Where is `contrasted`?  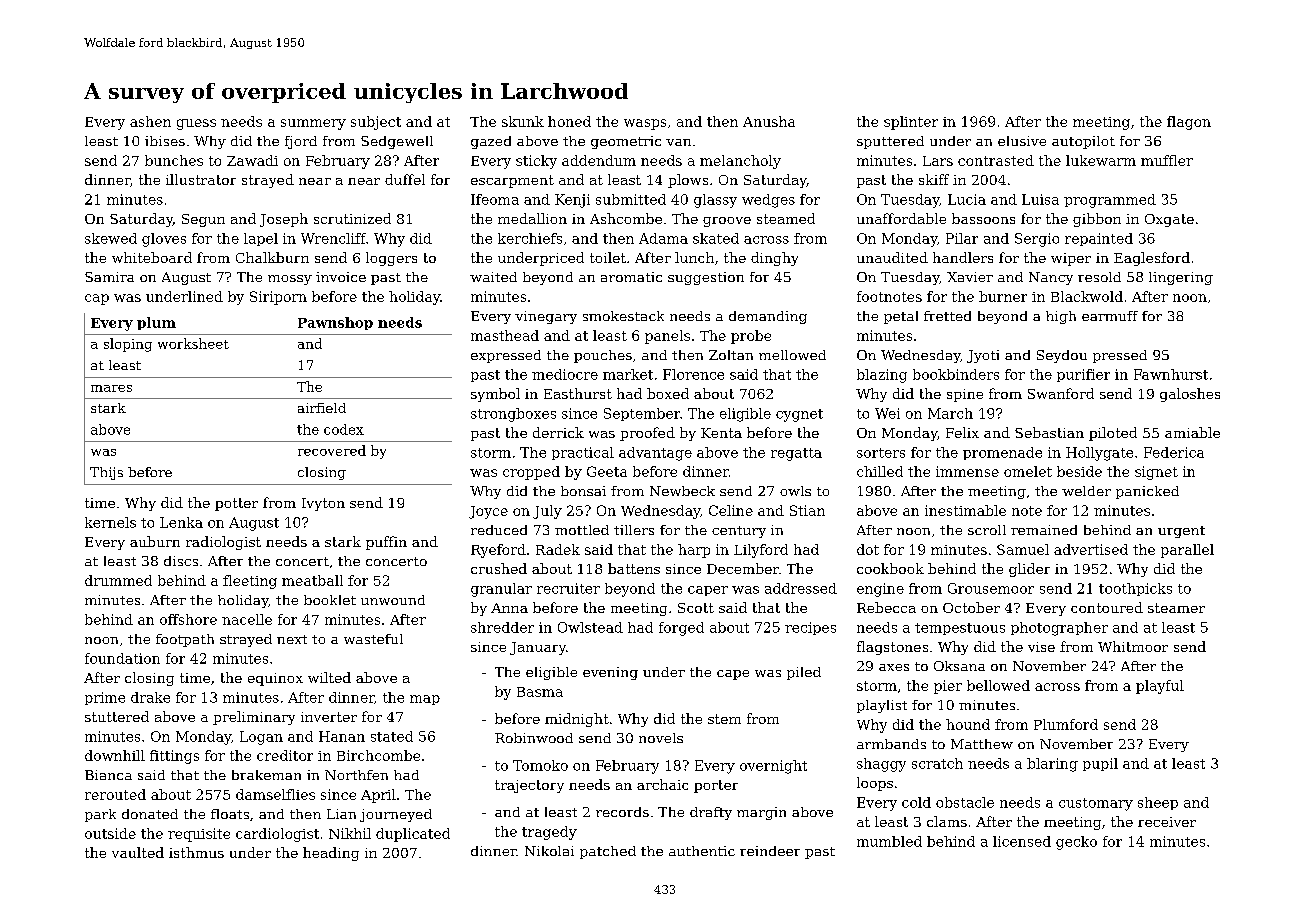
contrasted is located at coordinates (996, 160).
